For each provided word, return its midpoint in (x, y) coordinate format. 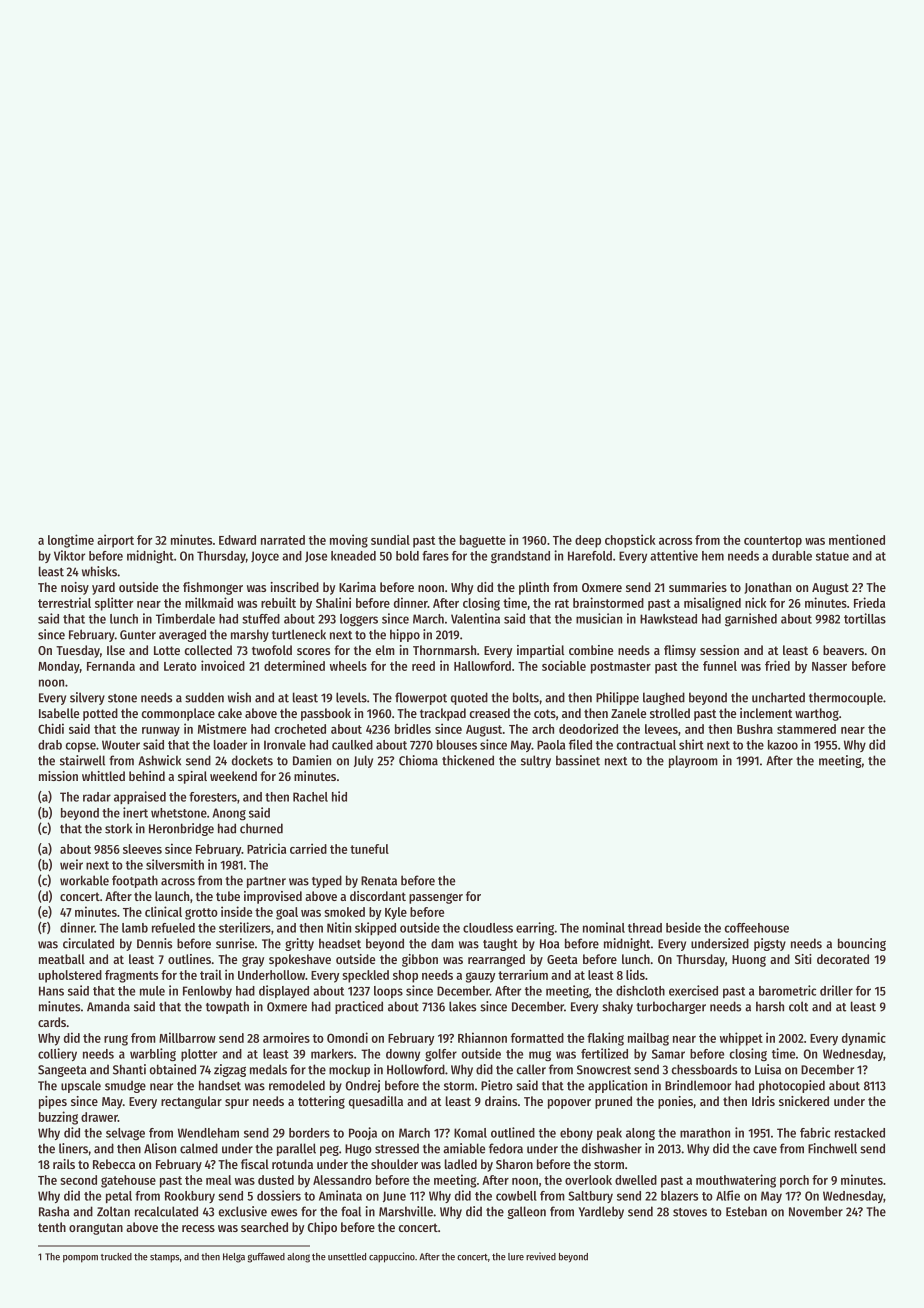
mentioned (857, 539)
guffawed (266, 1258)
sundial (390, 539)
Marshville (406, 1211)
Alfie (728, 1195)
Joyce (265, 557)
